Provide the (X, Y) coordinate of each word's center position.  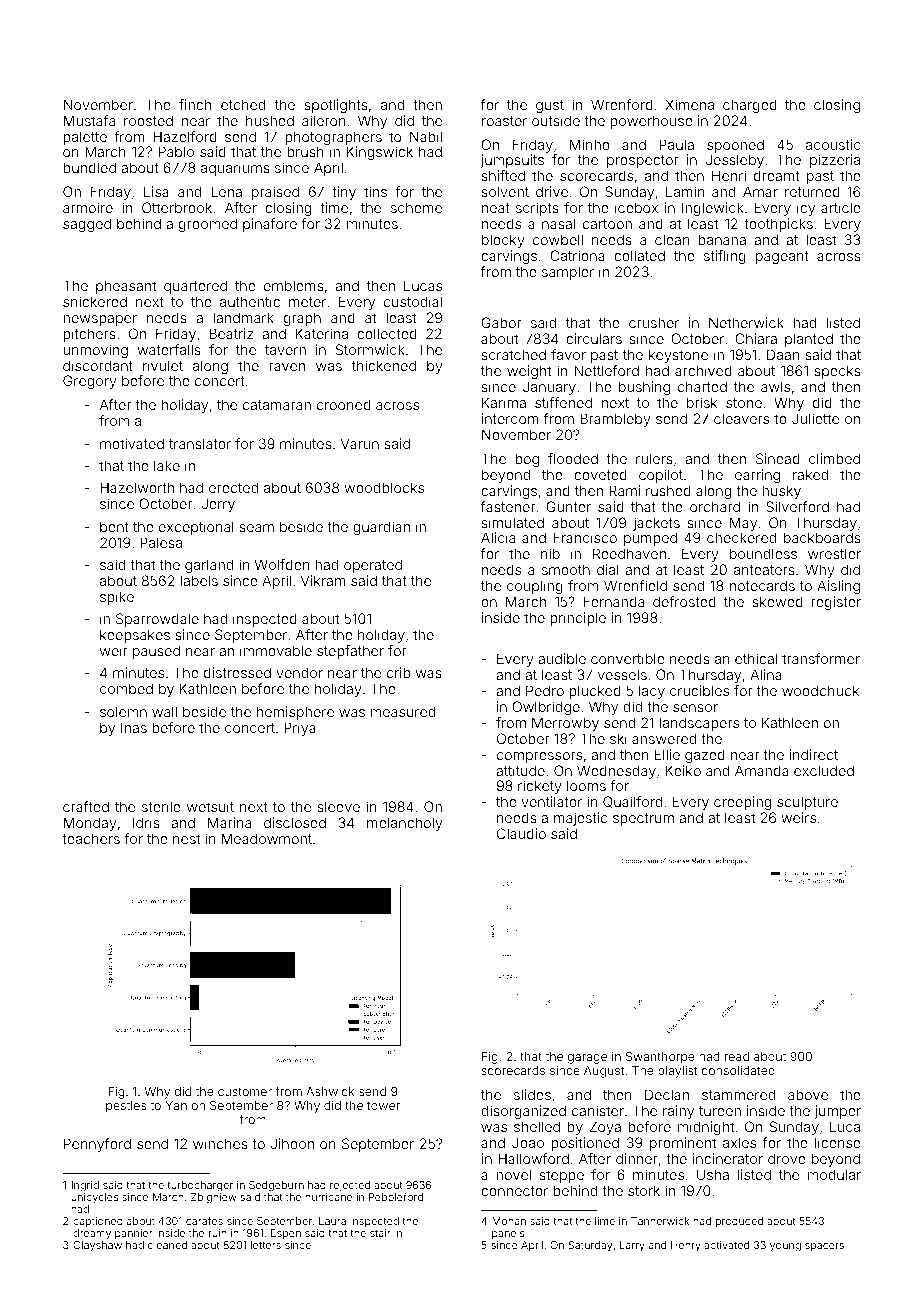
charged (750, 106)
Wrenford (622, 104)
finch (195, 104)
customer (245, 1091)
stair (380, 1233)
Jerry (218, 505)
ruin (218, 1233)
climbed (834, 458)
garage (587, 1059)
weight (529, 372)
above (808, 1094)
